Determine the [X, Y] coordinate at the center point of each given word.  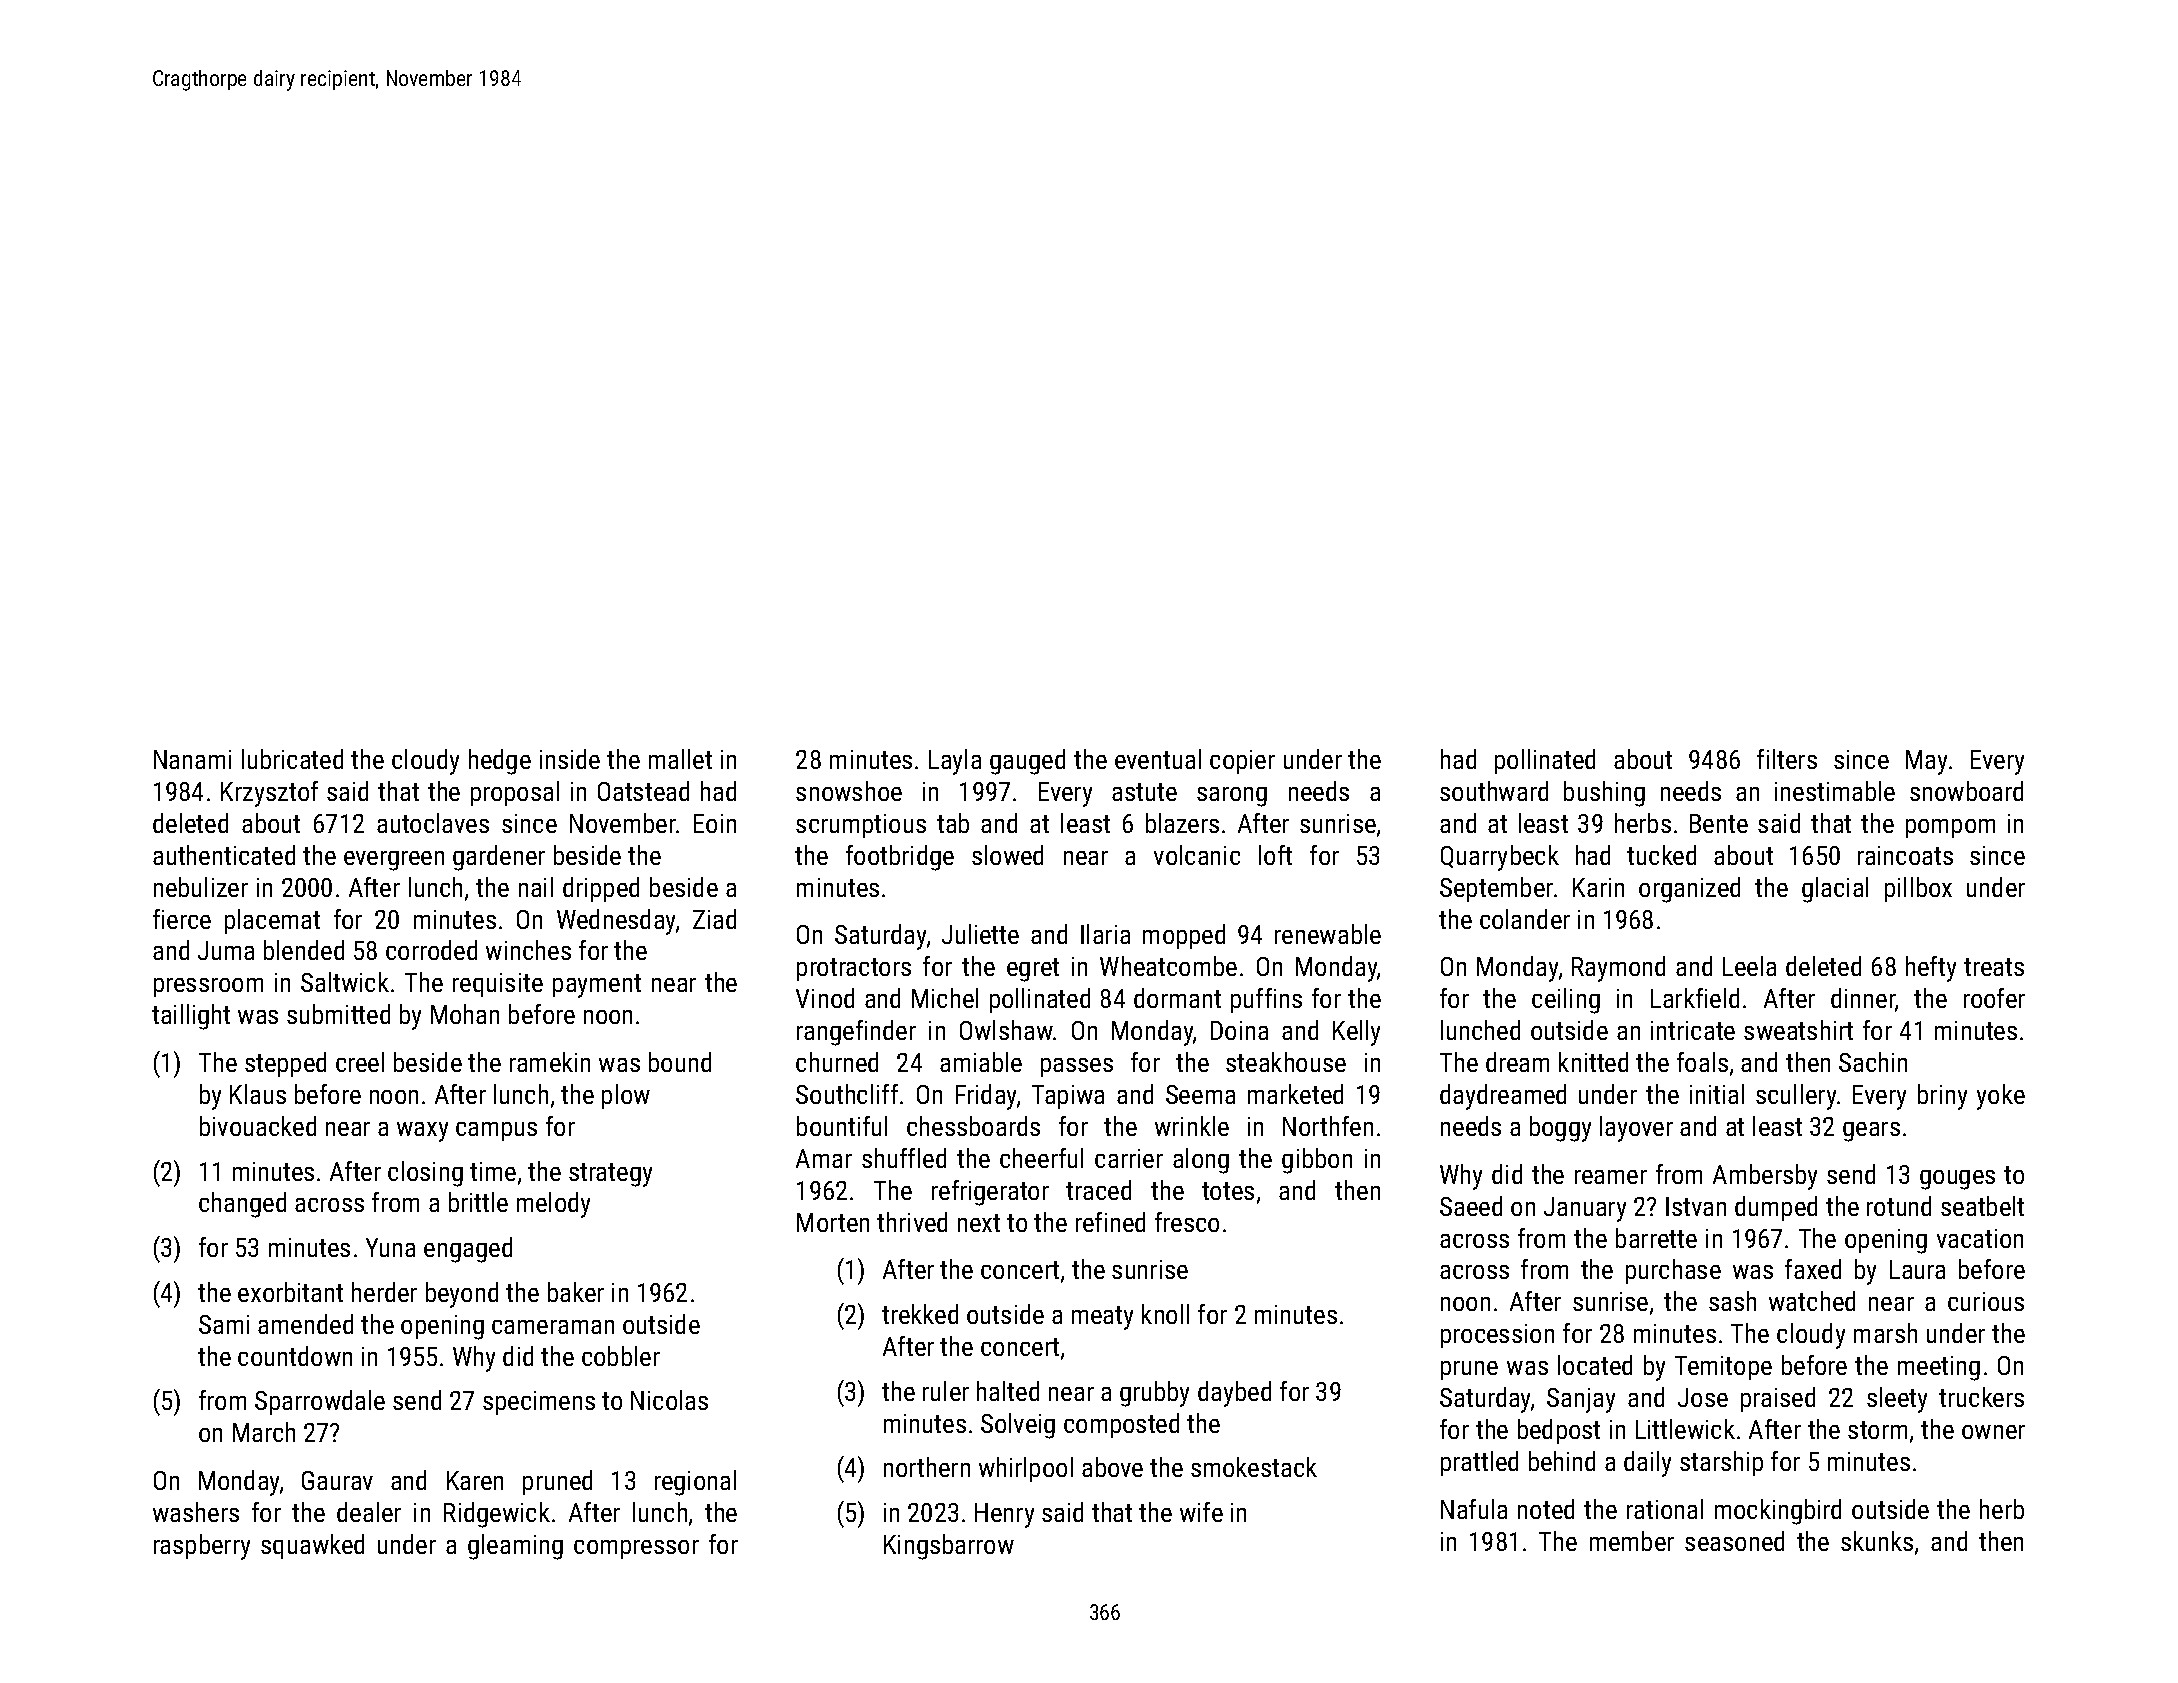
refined [1110, 1222]
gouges [1957, 1180]
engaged [468, 1250]
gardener [499, 858]
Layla [955, 762]
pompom [1950, 828]
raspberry [202, 1547]
